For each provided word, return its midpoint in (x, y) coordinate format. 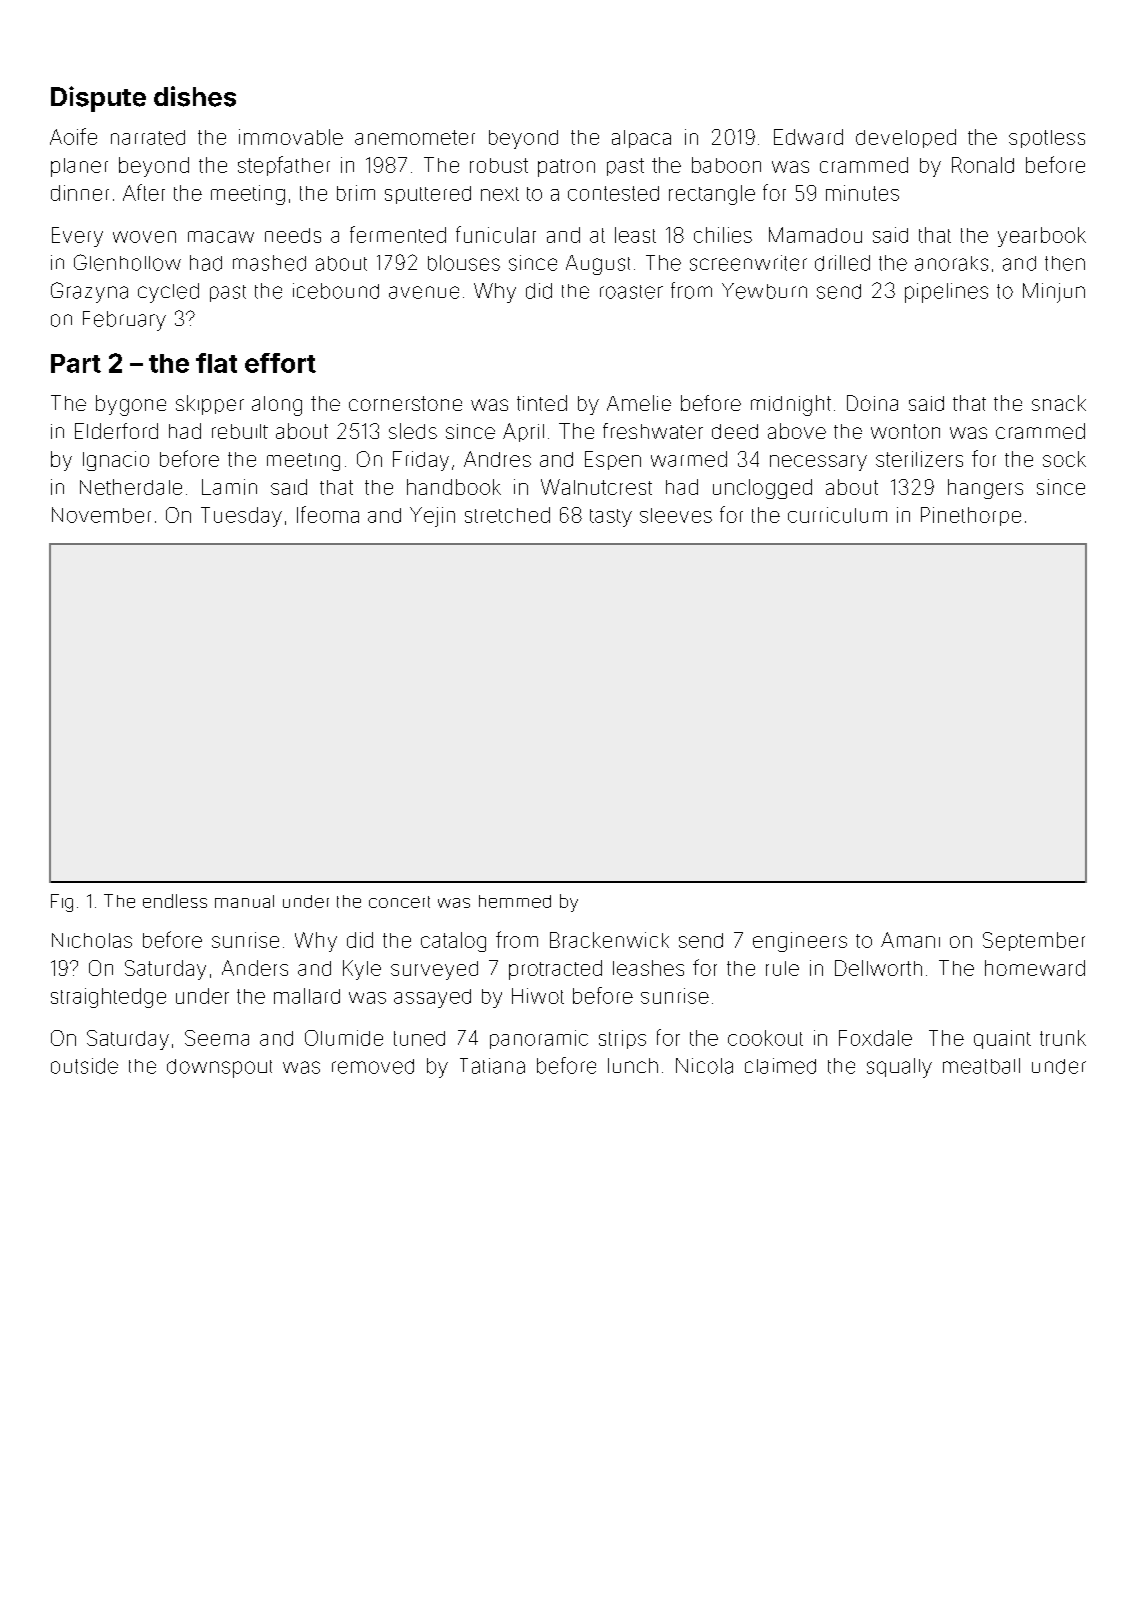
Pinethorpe (971, 516)
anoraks (951, 263)
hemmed (515, 901)
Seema (217, 1038)
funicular (496, 234)
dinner (80, 193)
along (277, 406)
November (101, 515)
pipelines (946, 293)
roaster (631, 292)
